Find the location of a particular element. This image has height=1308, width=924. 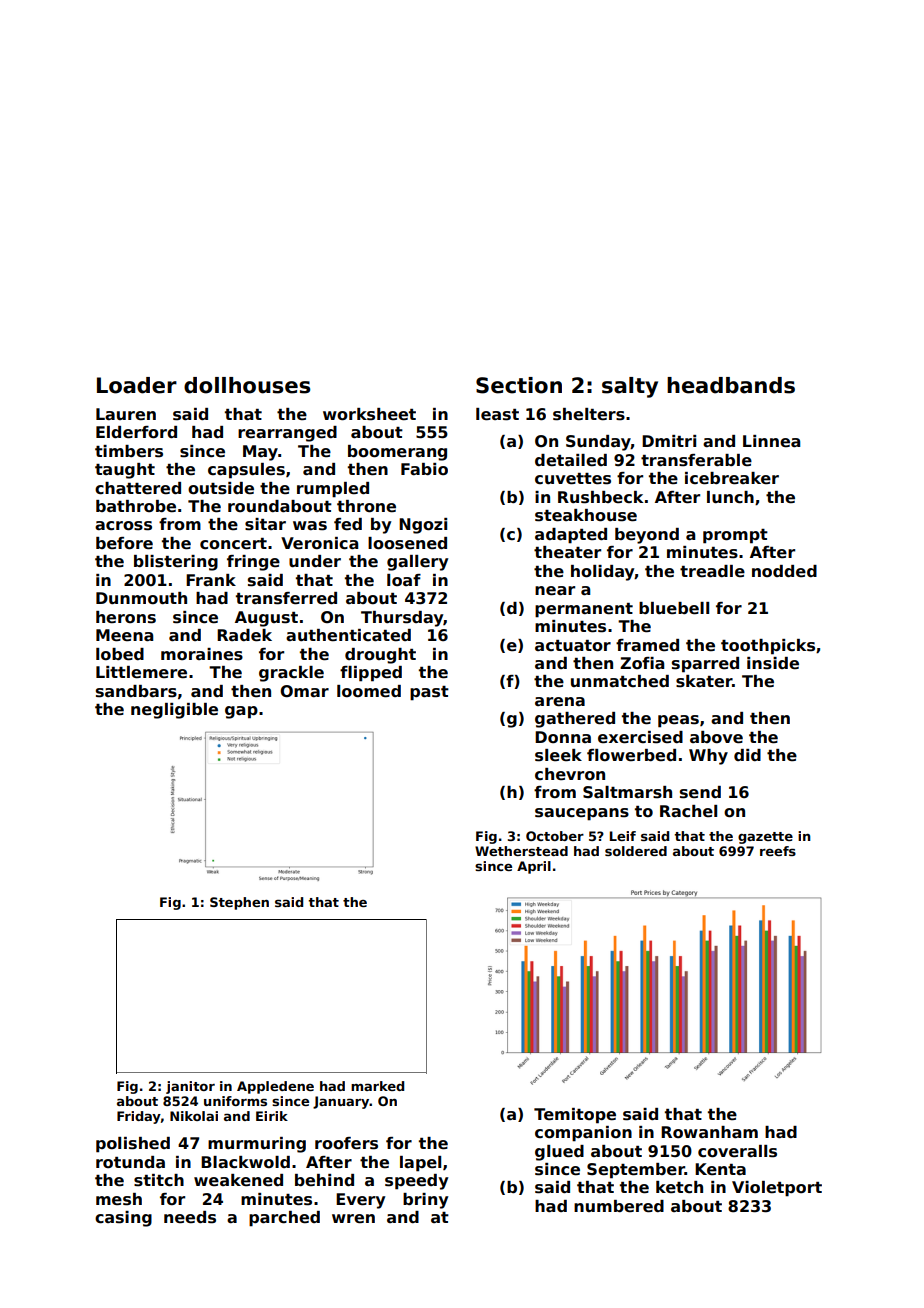

Fabio is located at coordinates (424, 469).
